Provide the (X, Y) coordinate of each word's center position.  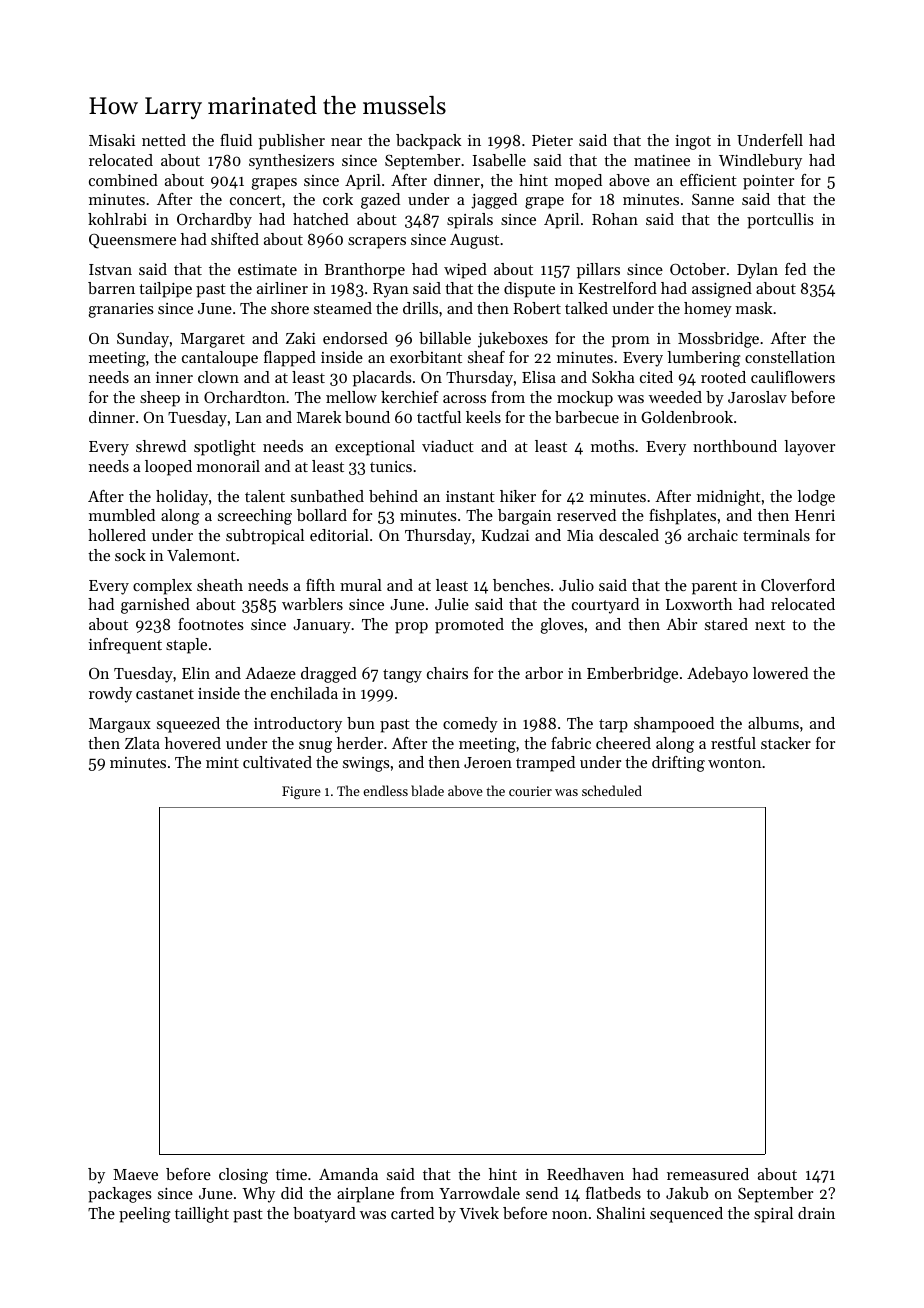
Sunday (143, 340)
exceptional (375, 448)
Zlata (142, 743)
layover (809, 448)
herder (360, 743)
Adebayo (717, 675)
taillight (202, 1215)
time (291, 1174)
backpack (428, 142)
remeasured (708, 1174)
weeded (675, 397)
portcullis (780, 221)
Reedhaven (585, 1174)
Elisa (539, 377)
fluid (236, 140)
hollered (117, 535)
